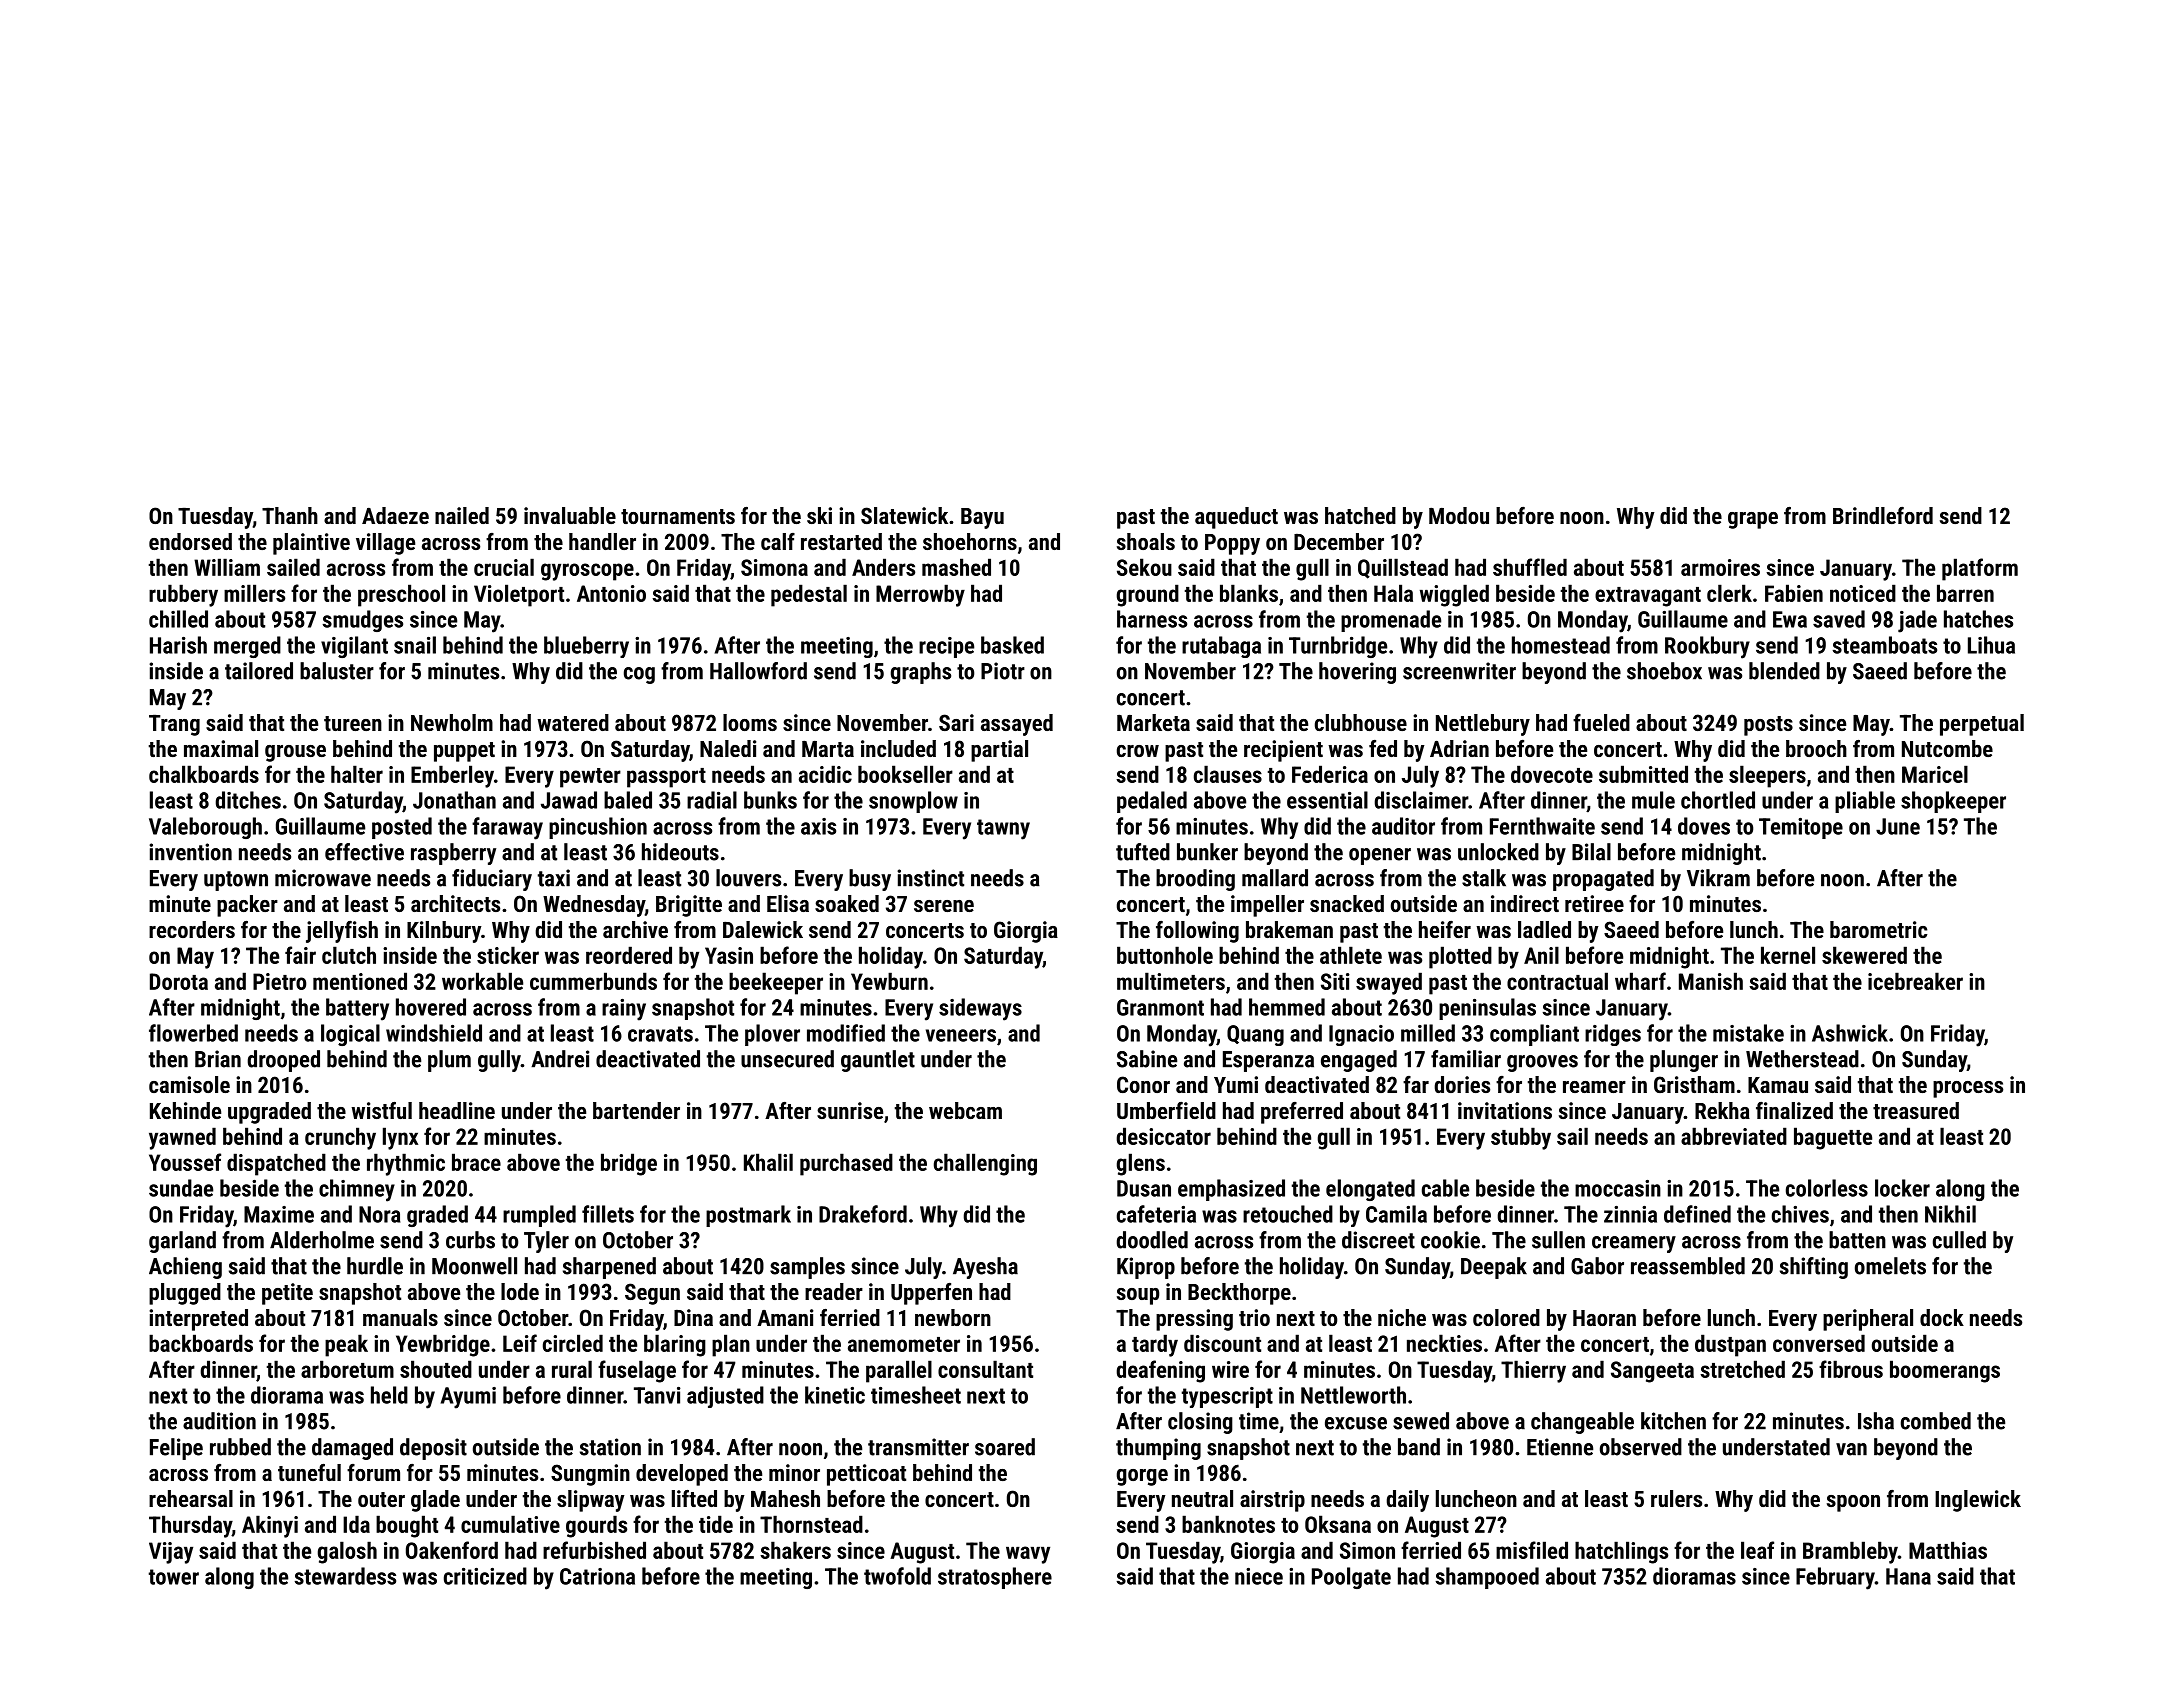  Describe the element at coordinates (290, 515) in the document. I see `Thanh` at that location.
